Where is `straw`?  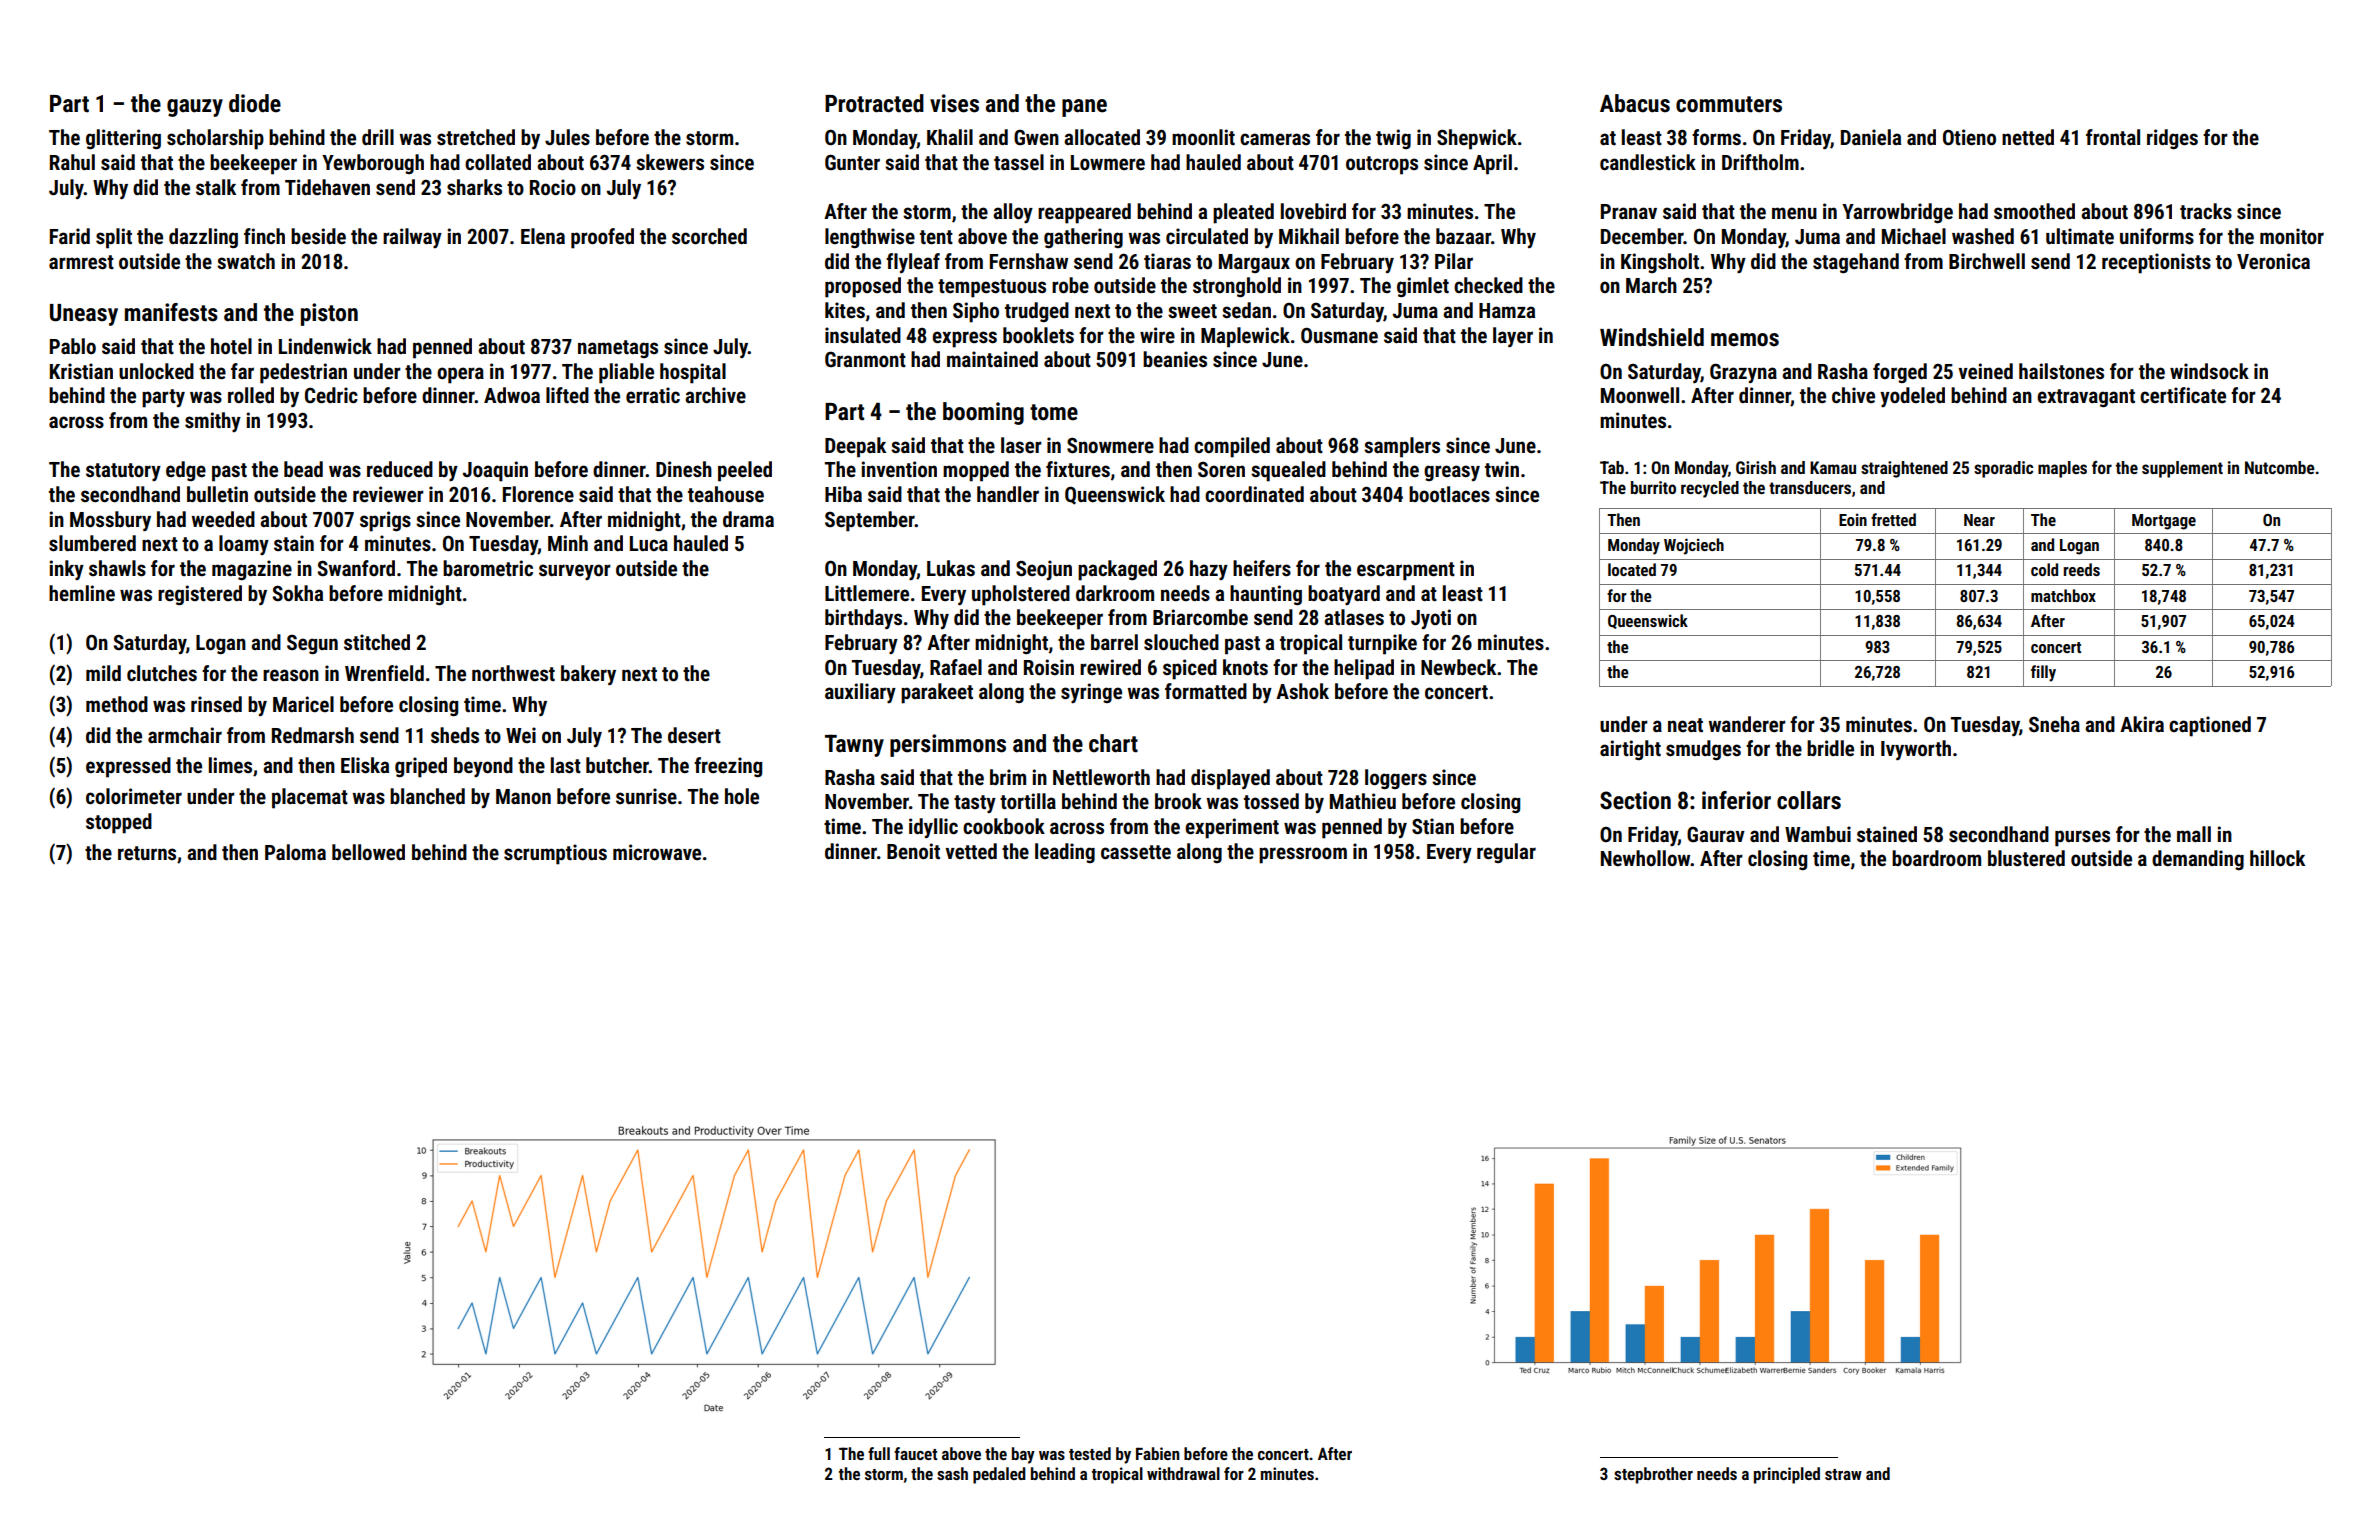
straw is located at coordinates (1843, 1474).
